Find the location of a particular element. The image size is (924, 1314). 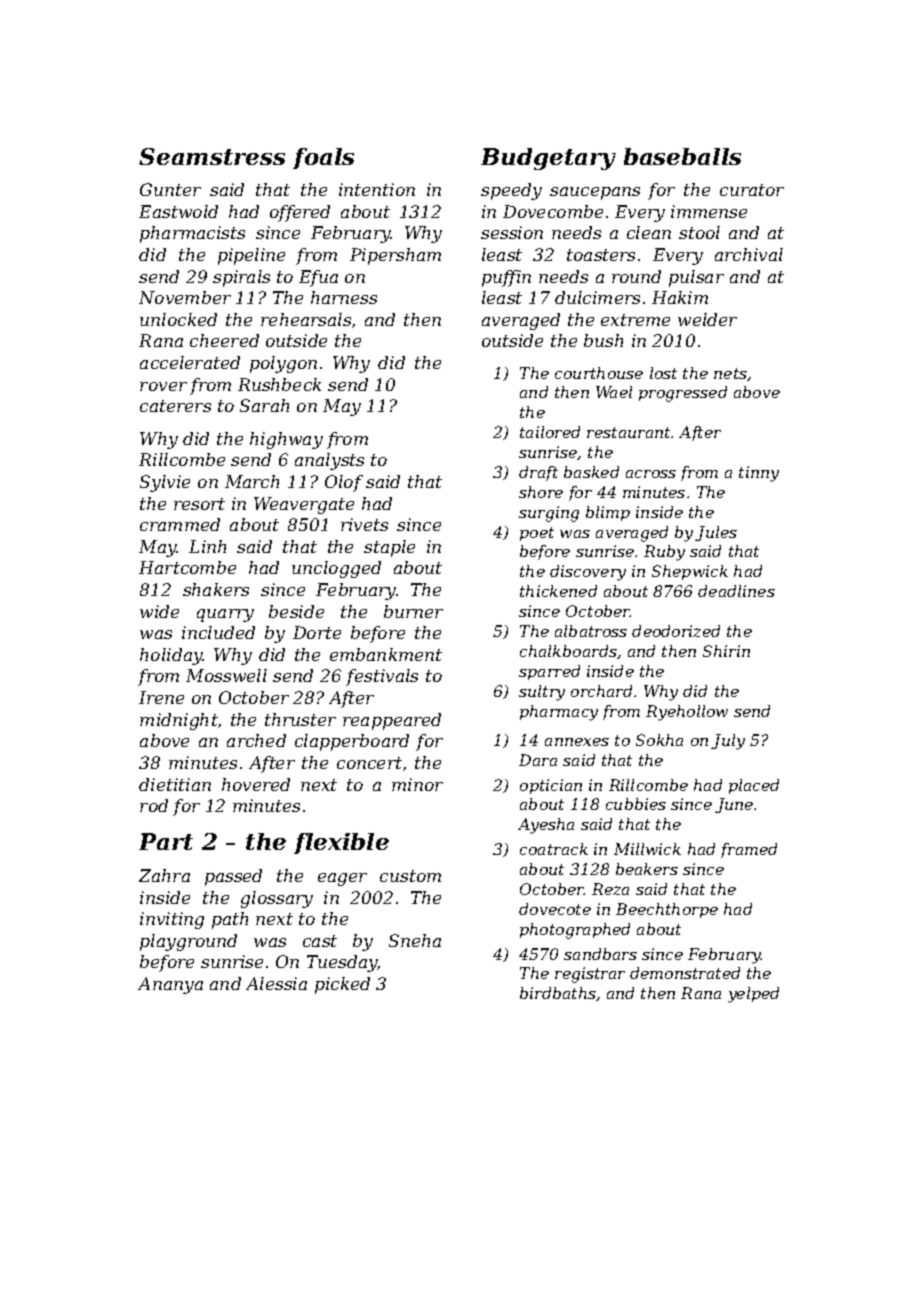

surging is located at coordinates (549, 514).
